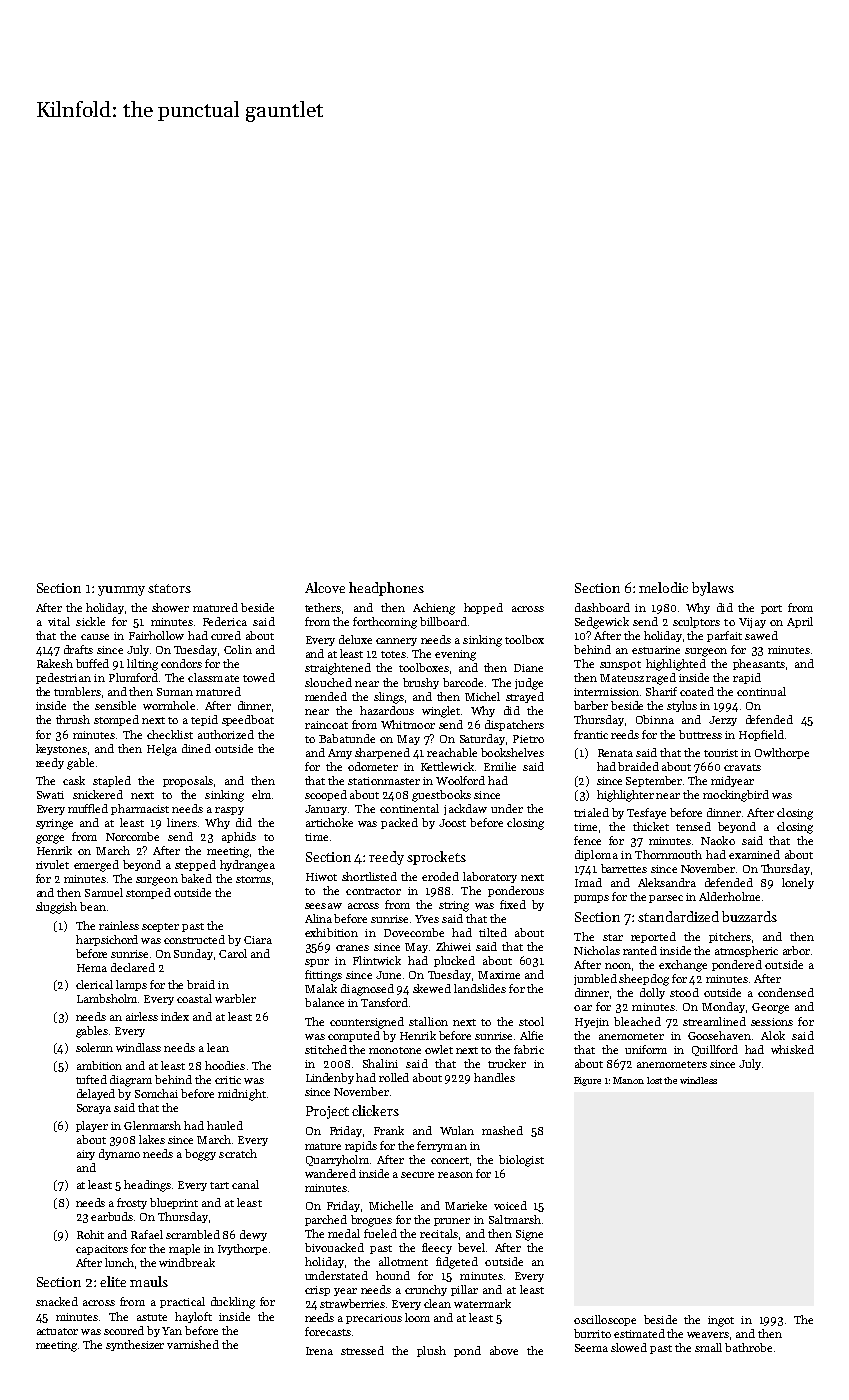  Describe the element at coordinates (323, 906) in the screenshot. I see `seesaw` at that location.
